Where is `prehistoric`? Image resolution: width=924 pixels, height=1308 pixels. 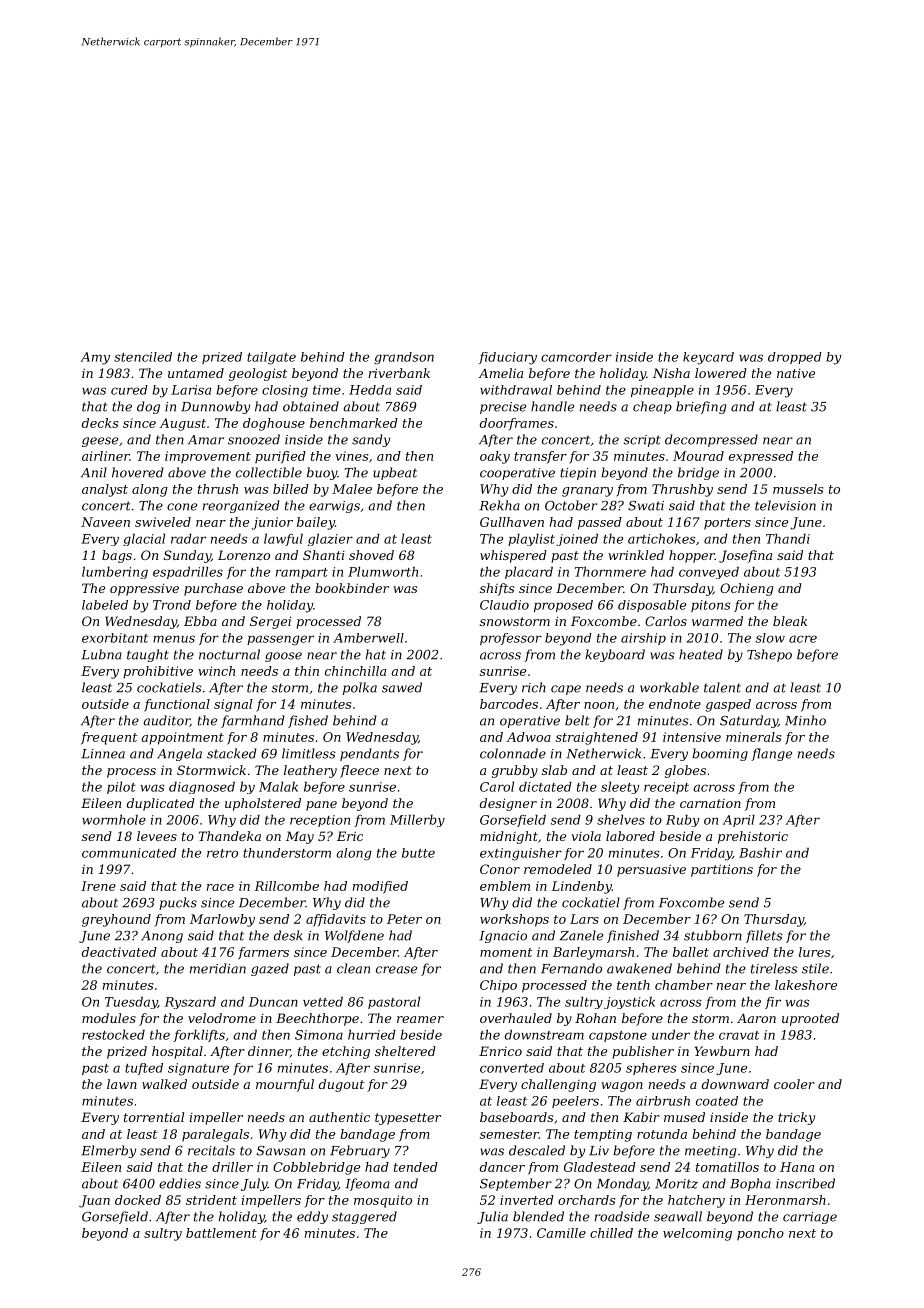
prehistoric is located at coordinates (753, 837).
